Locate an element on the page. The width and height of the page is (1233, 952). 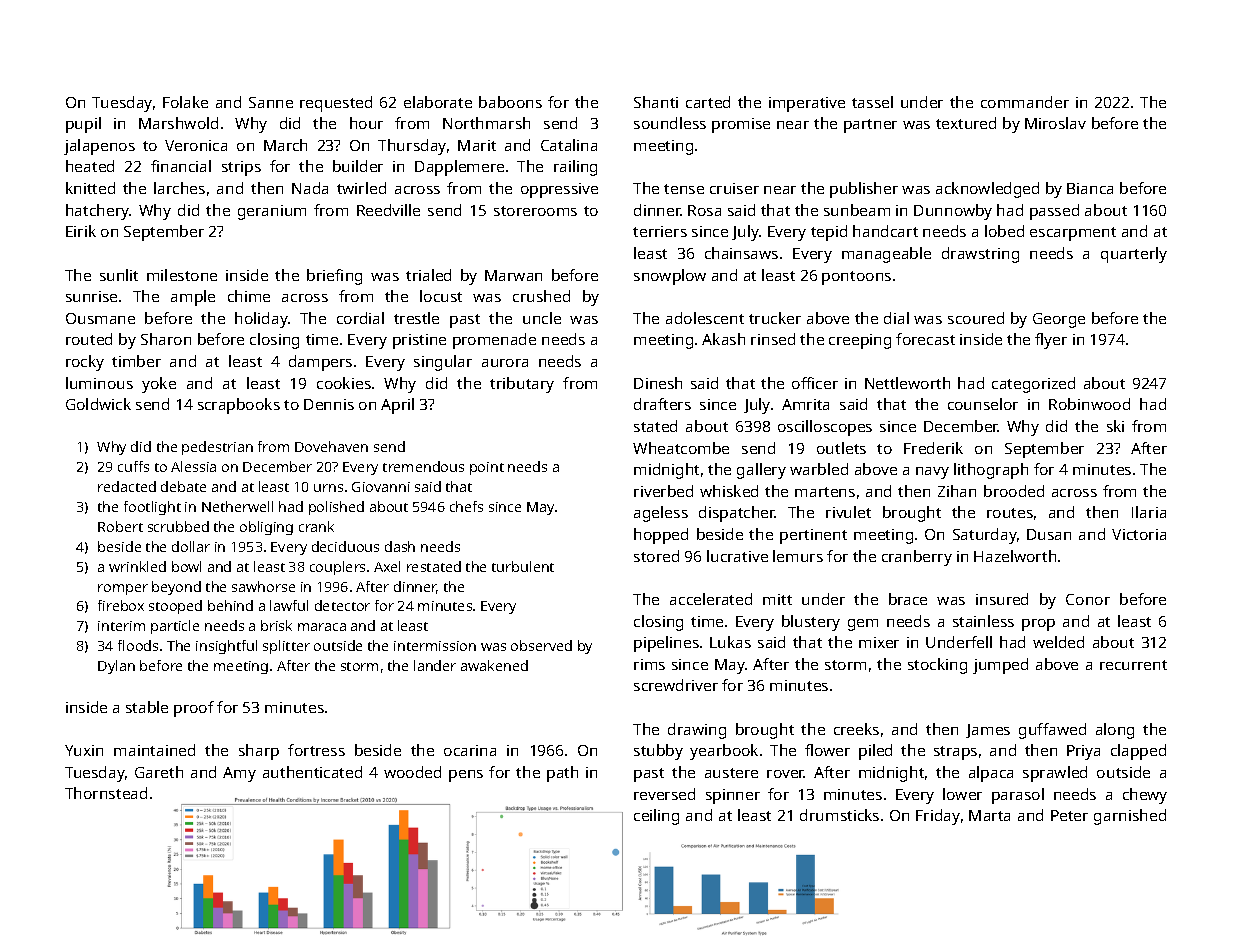
creeks is located at coordinates (856, 729).
